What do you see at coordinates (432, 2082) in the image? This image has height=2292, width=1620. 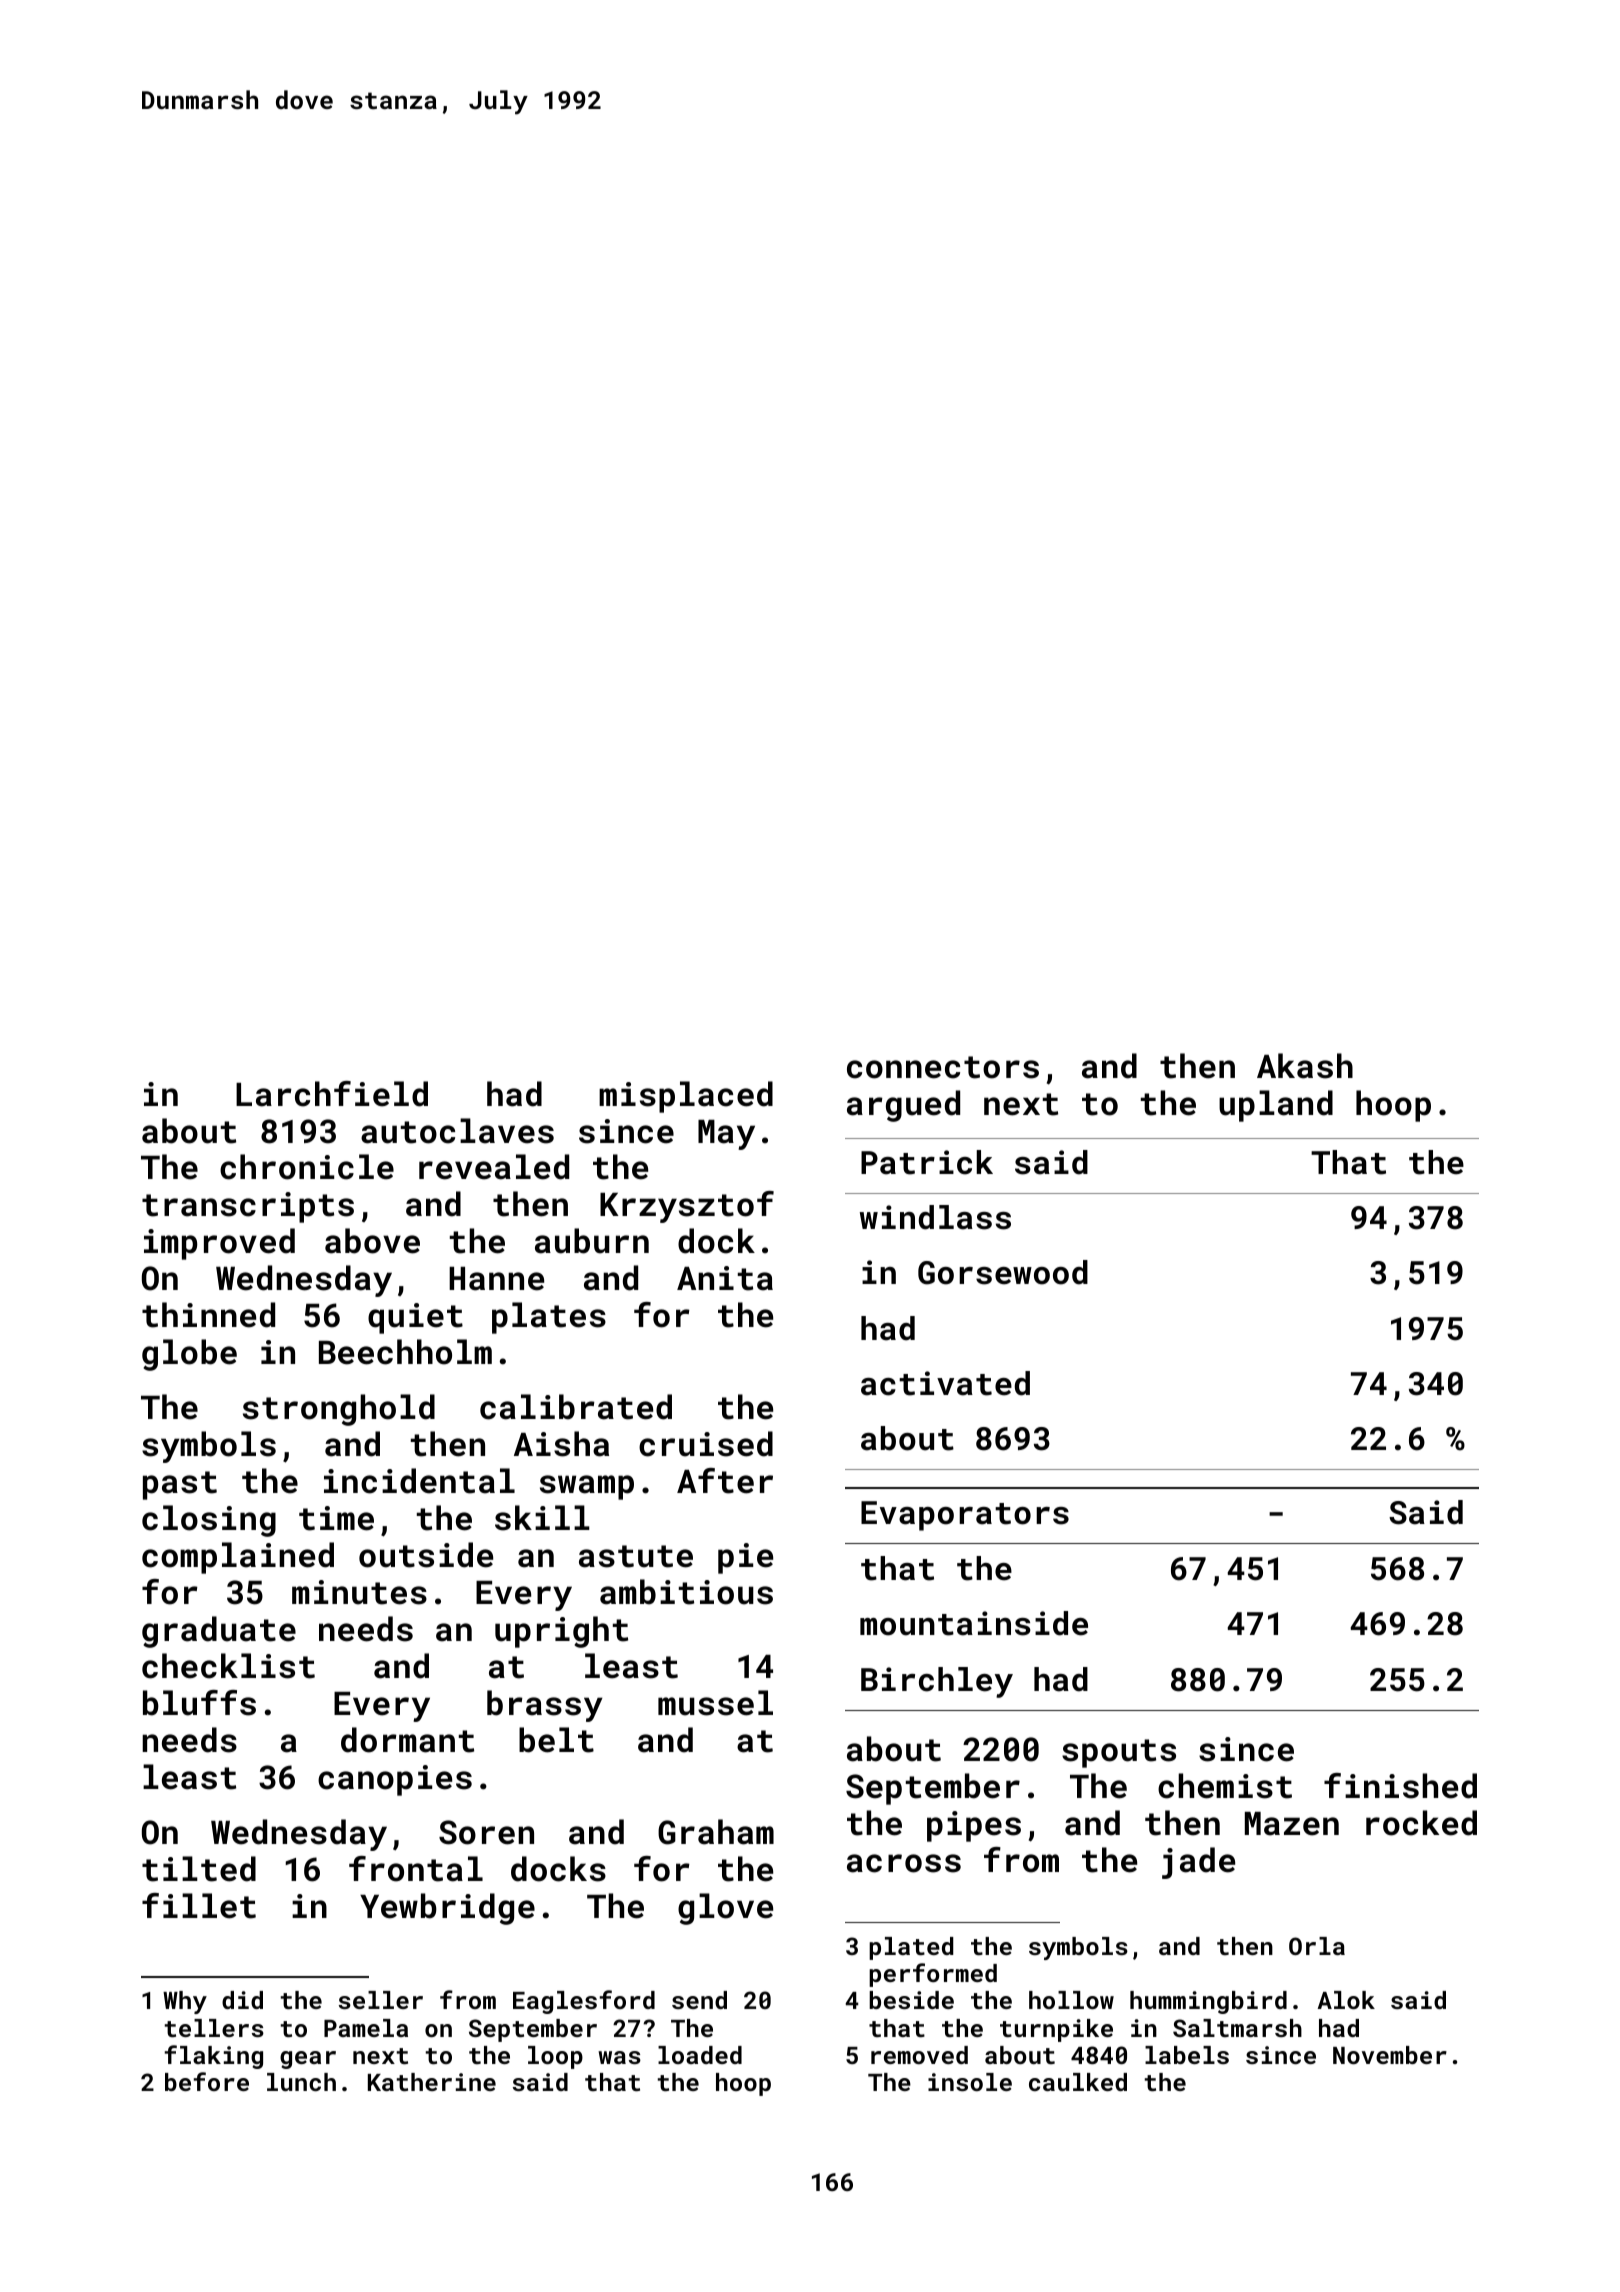 I see `Katherine` at bounding box center [432, 2082].
